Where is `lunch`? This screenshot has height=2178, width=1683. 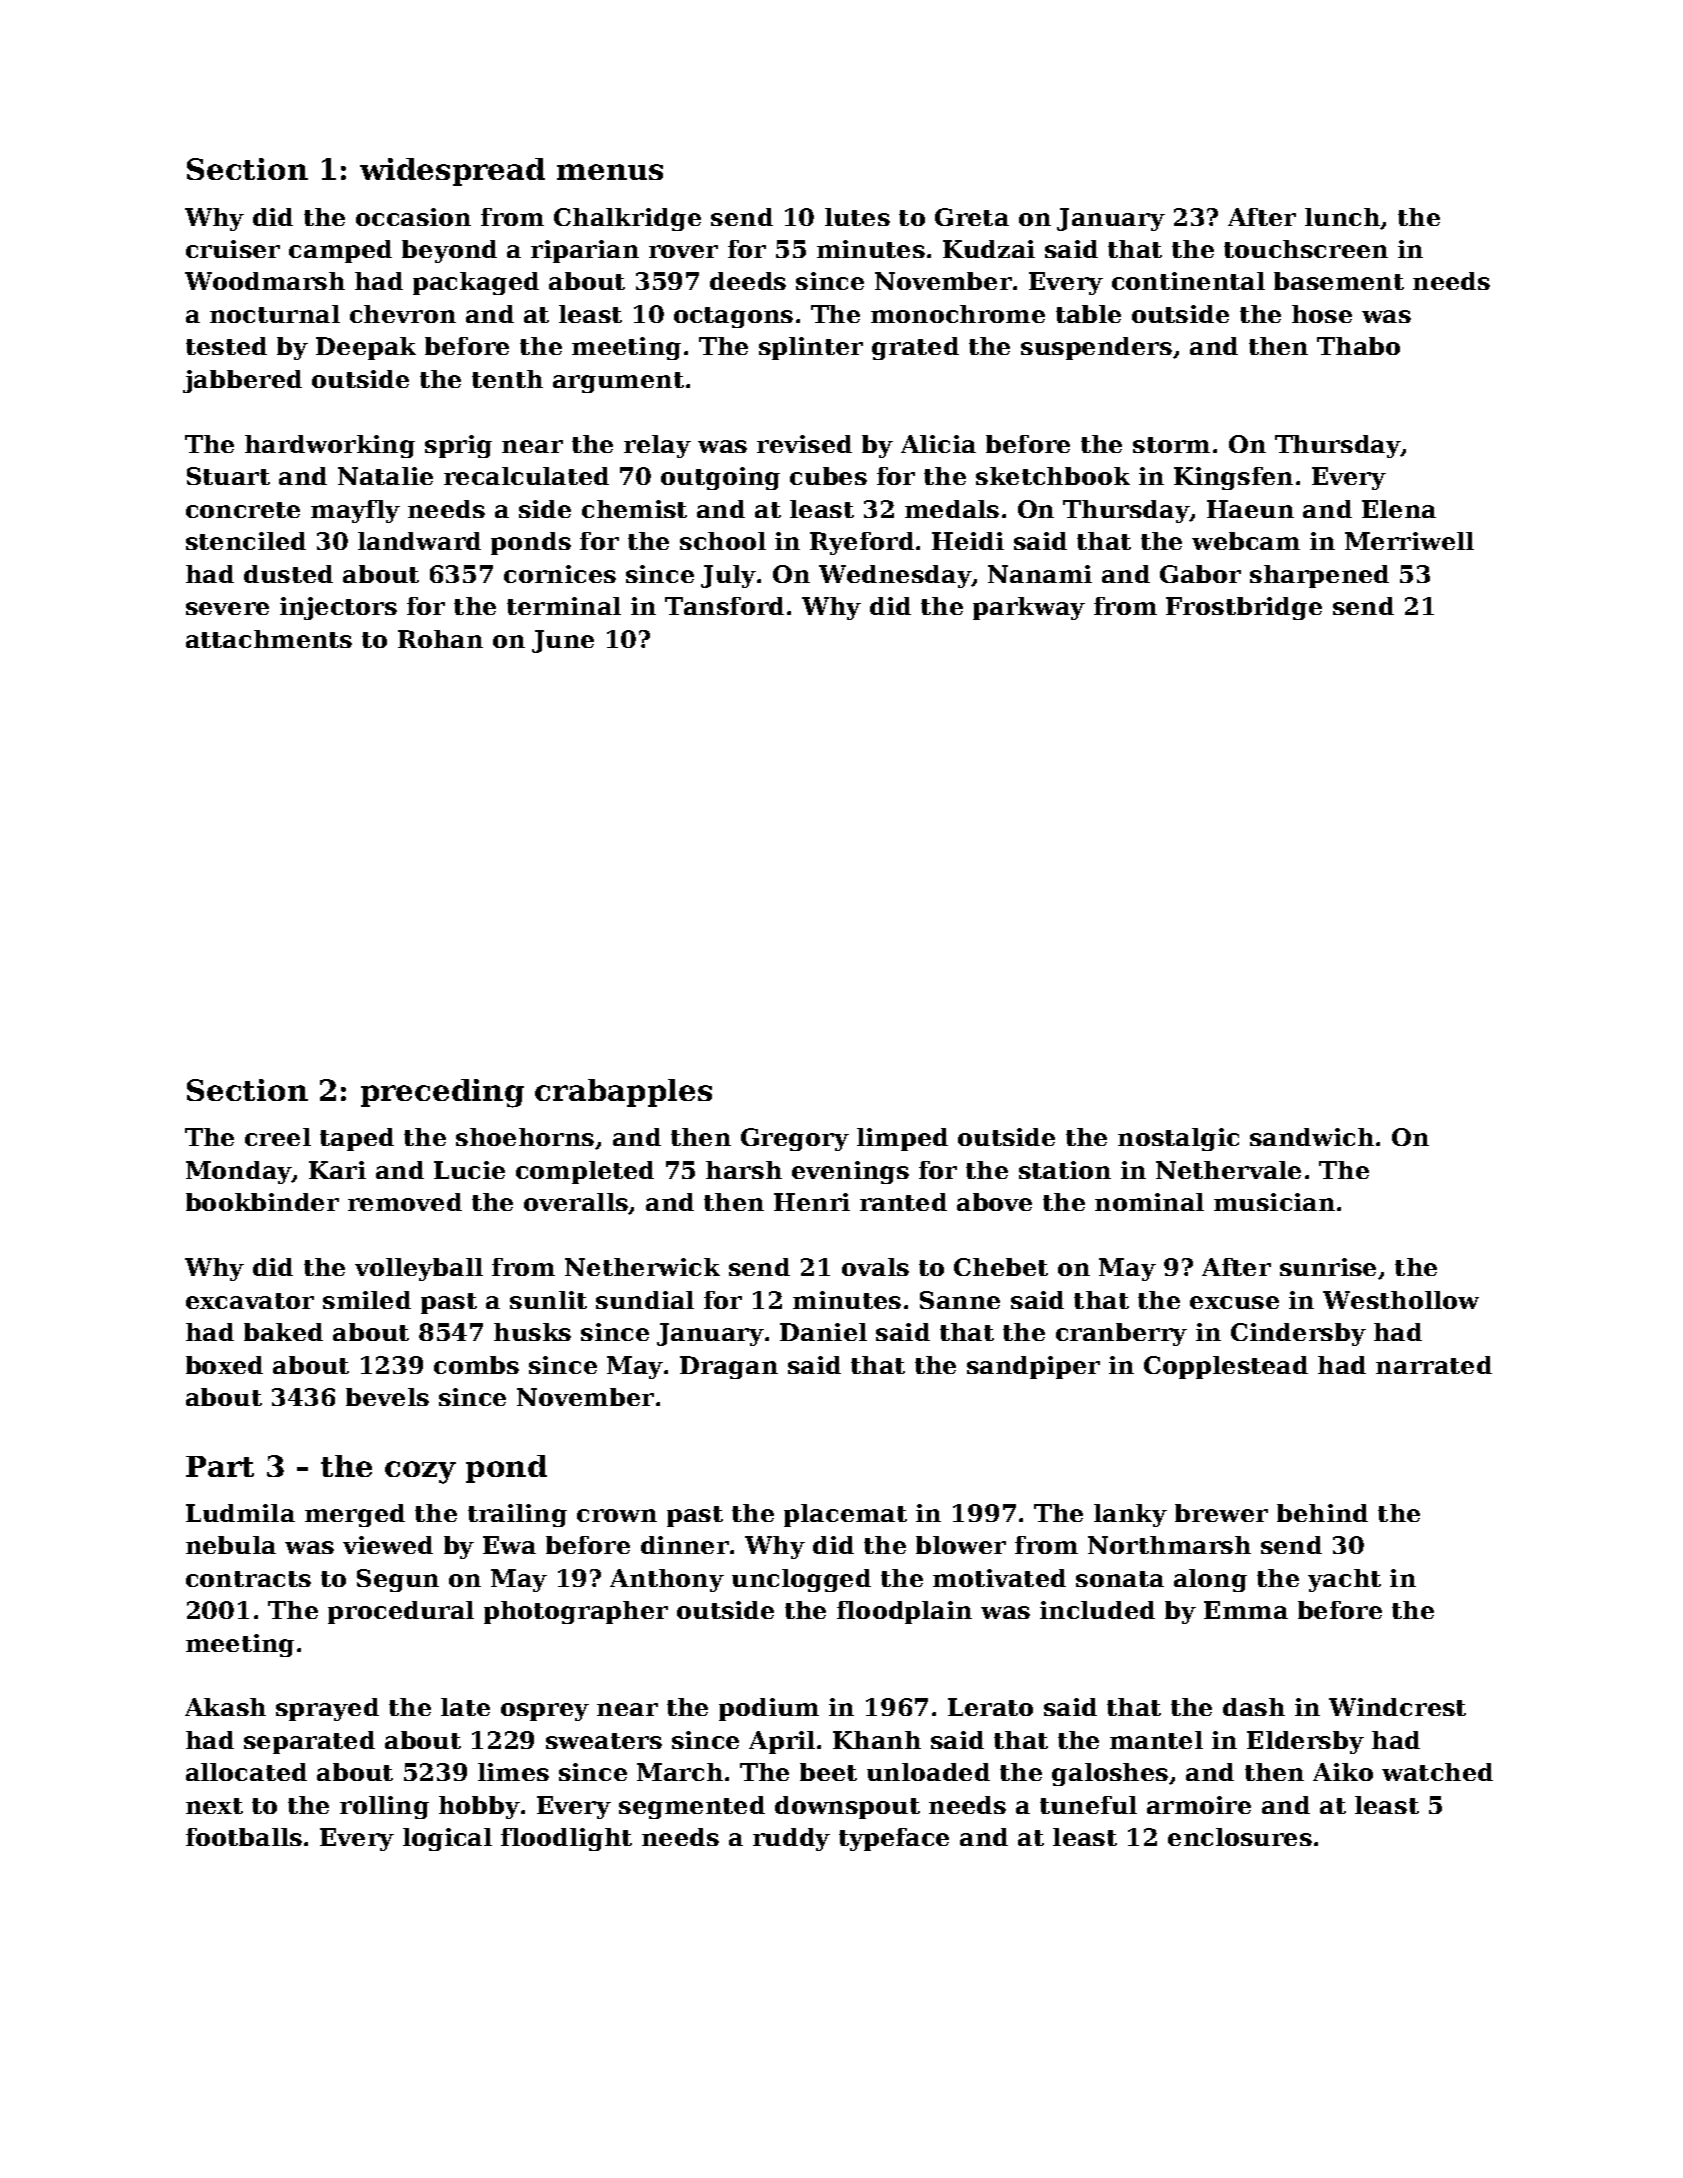 lunch is located at coordinates (1343, 218).
